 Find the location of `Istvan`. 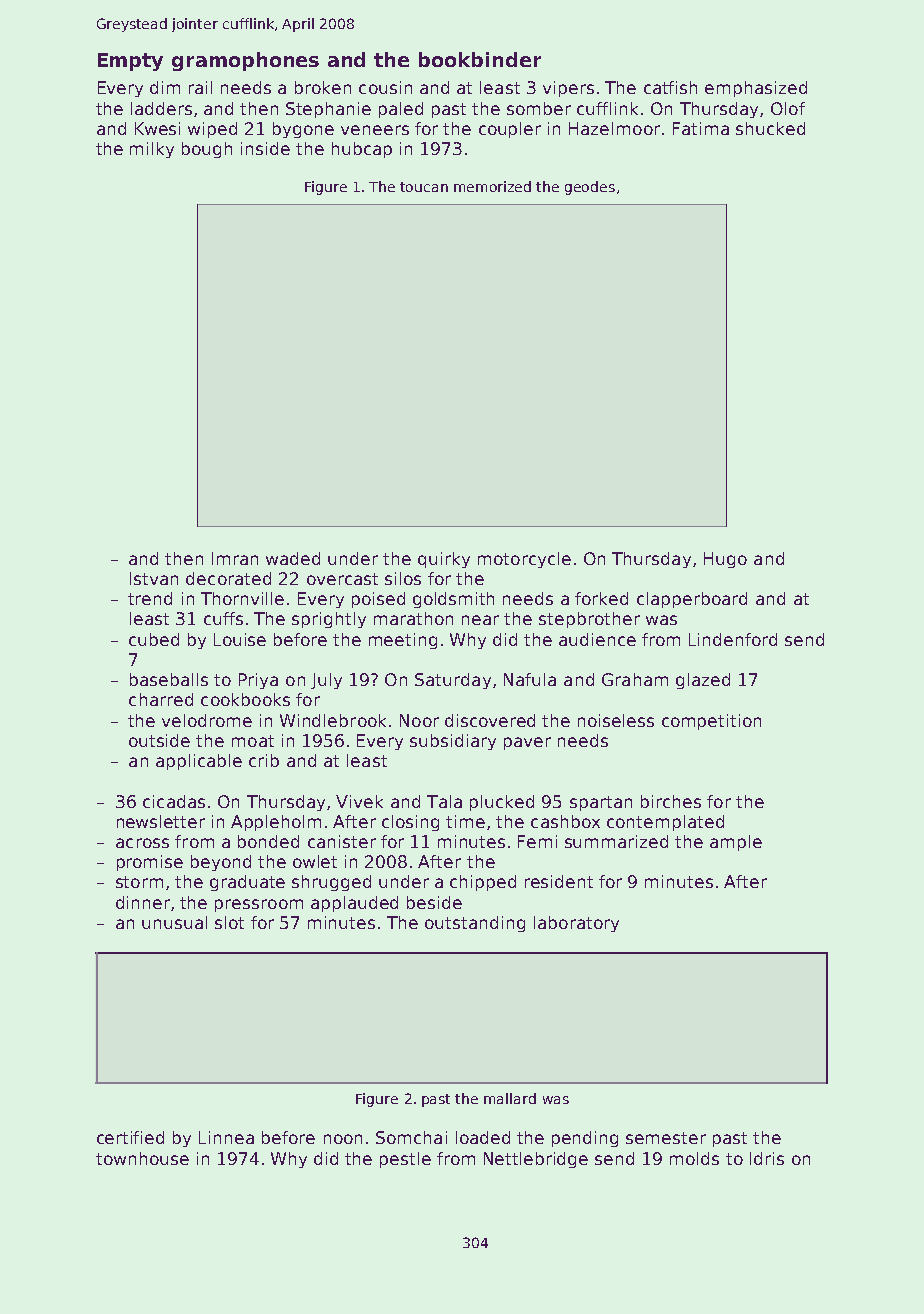

Istvan is located at coordinates (154, 578).
